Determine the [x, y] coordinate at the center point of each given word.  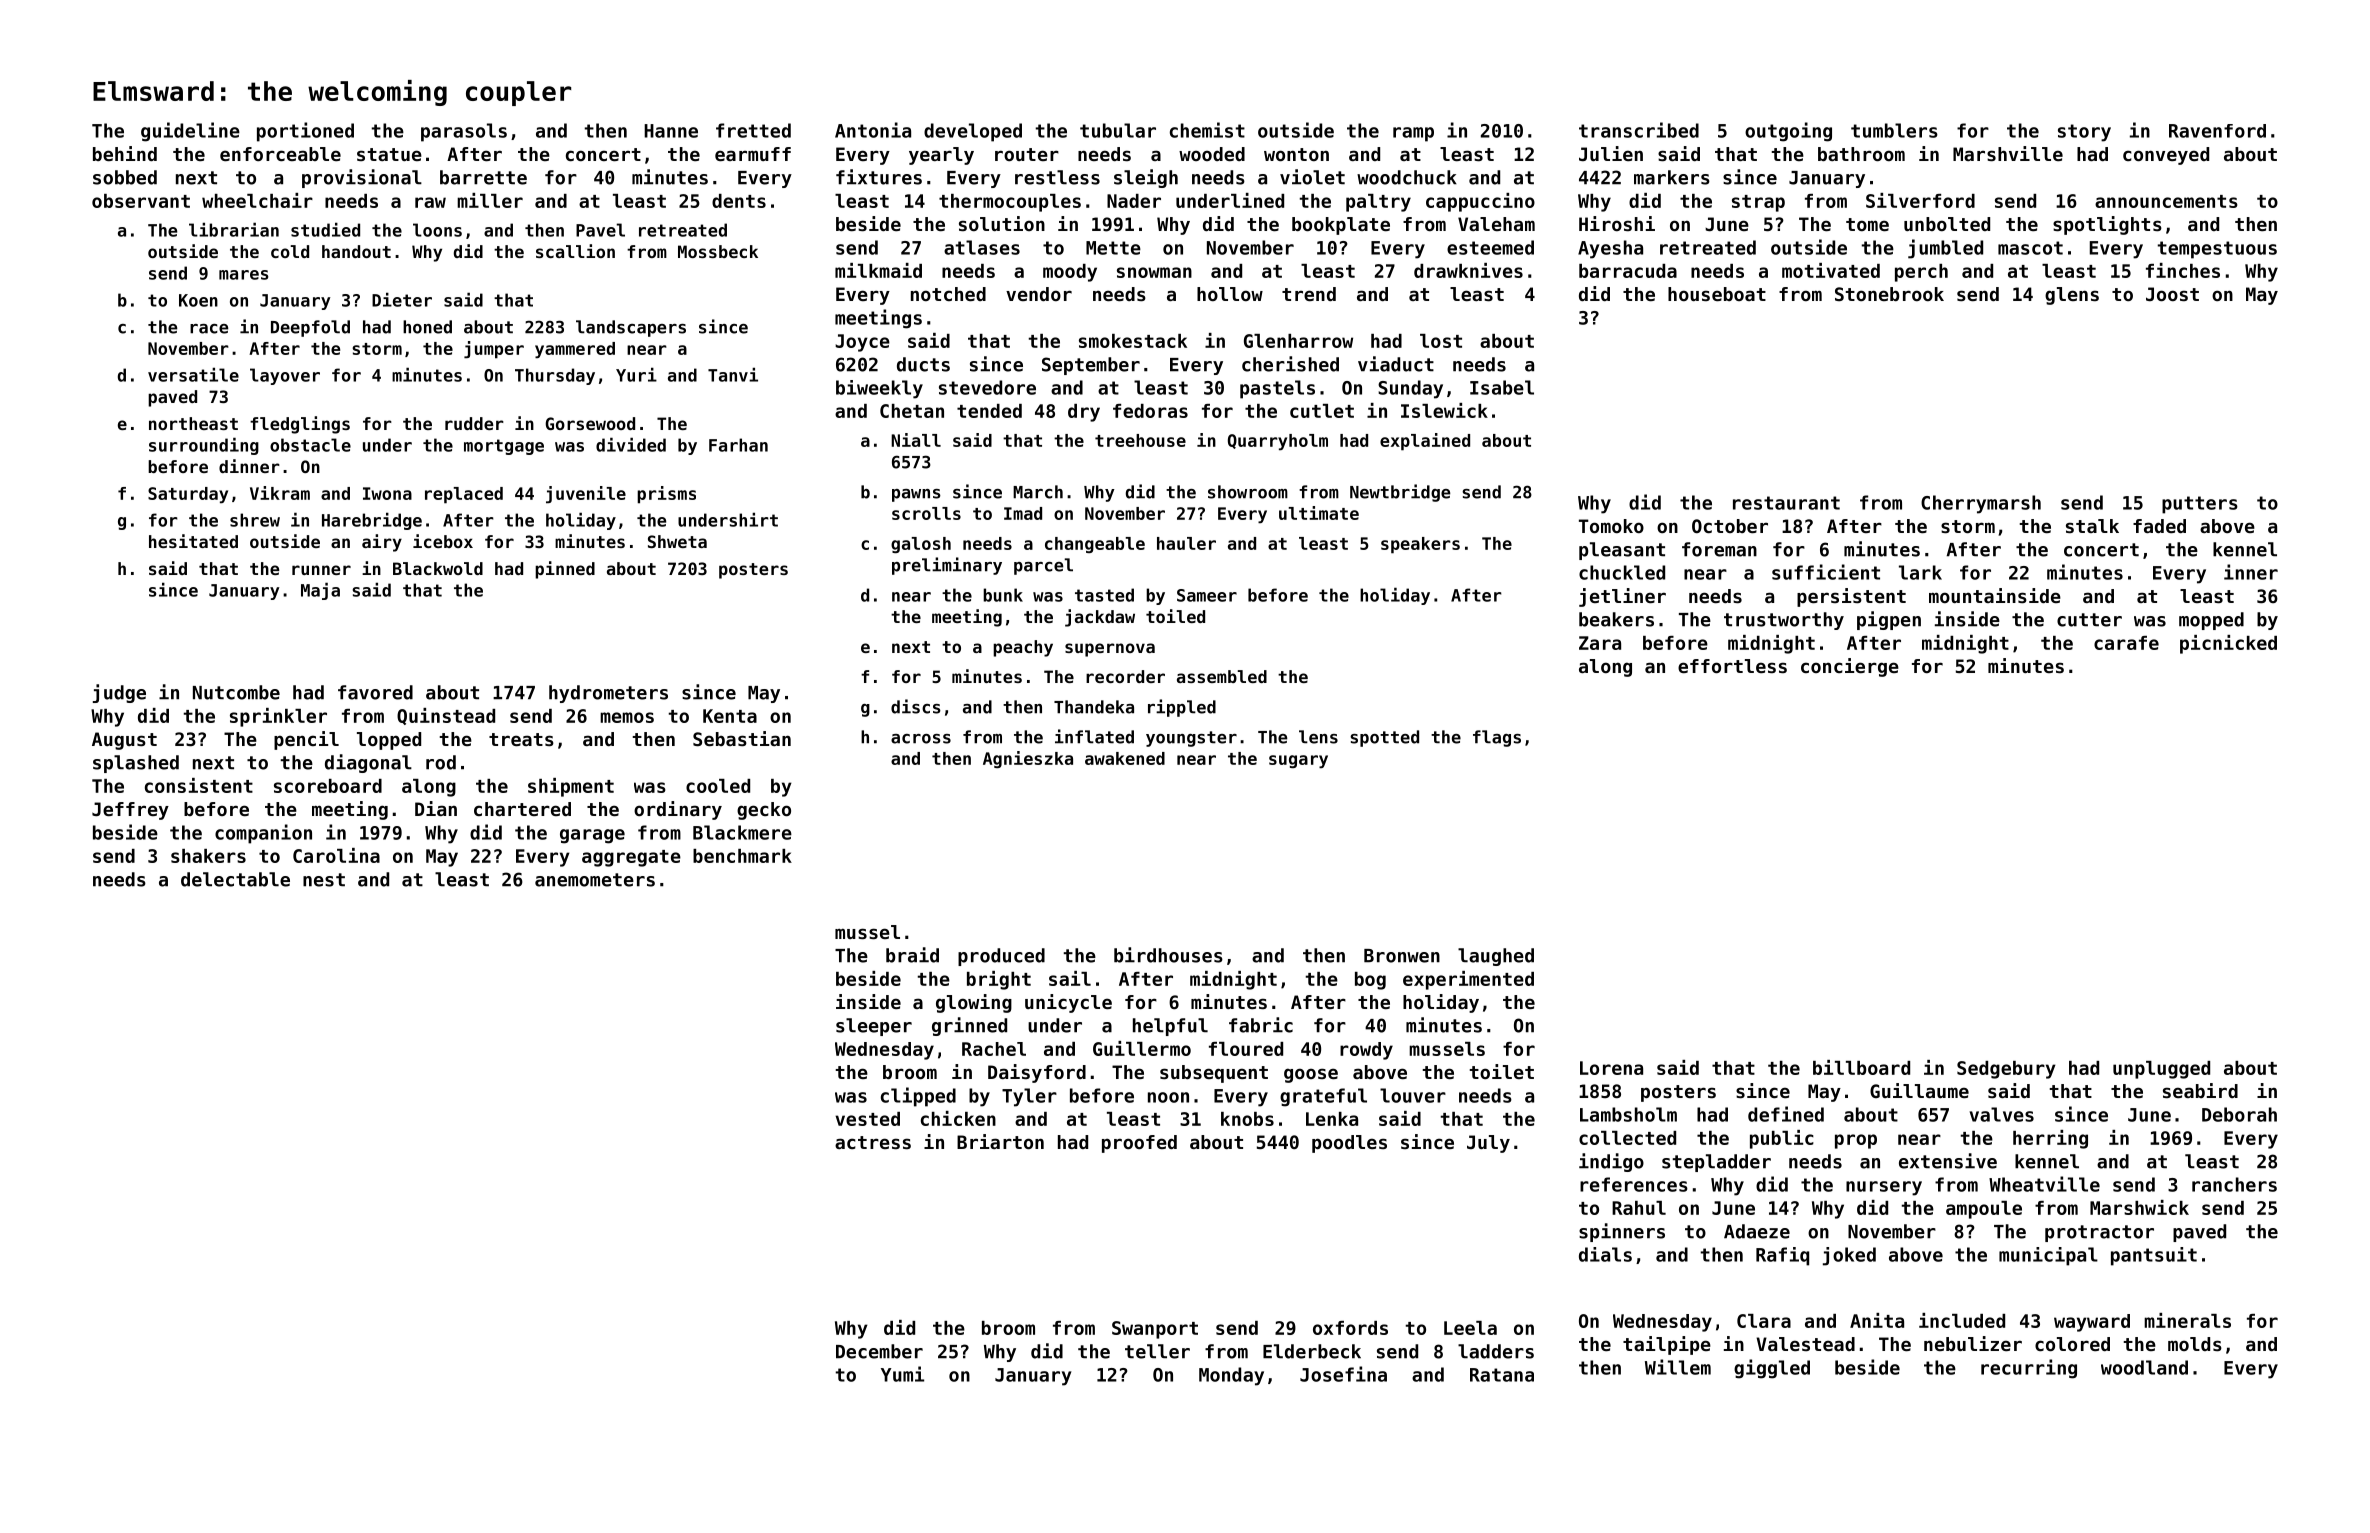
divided [631, 444]
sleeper [874, 1027]
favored [375, 692]
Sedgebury [2006, 1070]
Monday [1231, 1376]
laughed [1496, 957]
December [879, 1351]
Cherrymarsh [1981, 504]
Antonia [873, 130]
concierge [1850, 667]
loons [437, 230]
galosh [921, 545]
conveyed [2166, 156]
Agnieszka [1028, 759]
